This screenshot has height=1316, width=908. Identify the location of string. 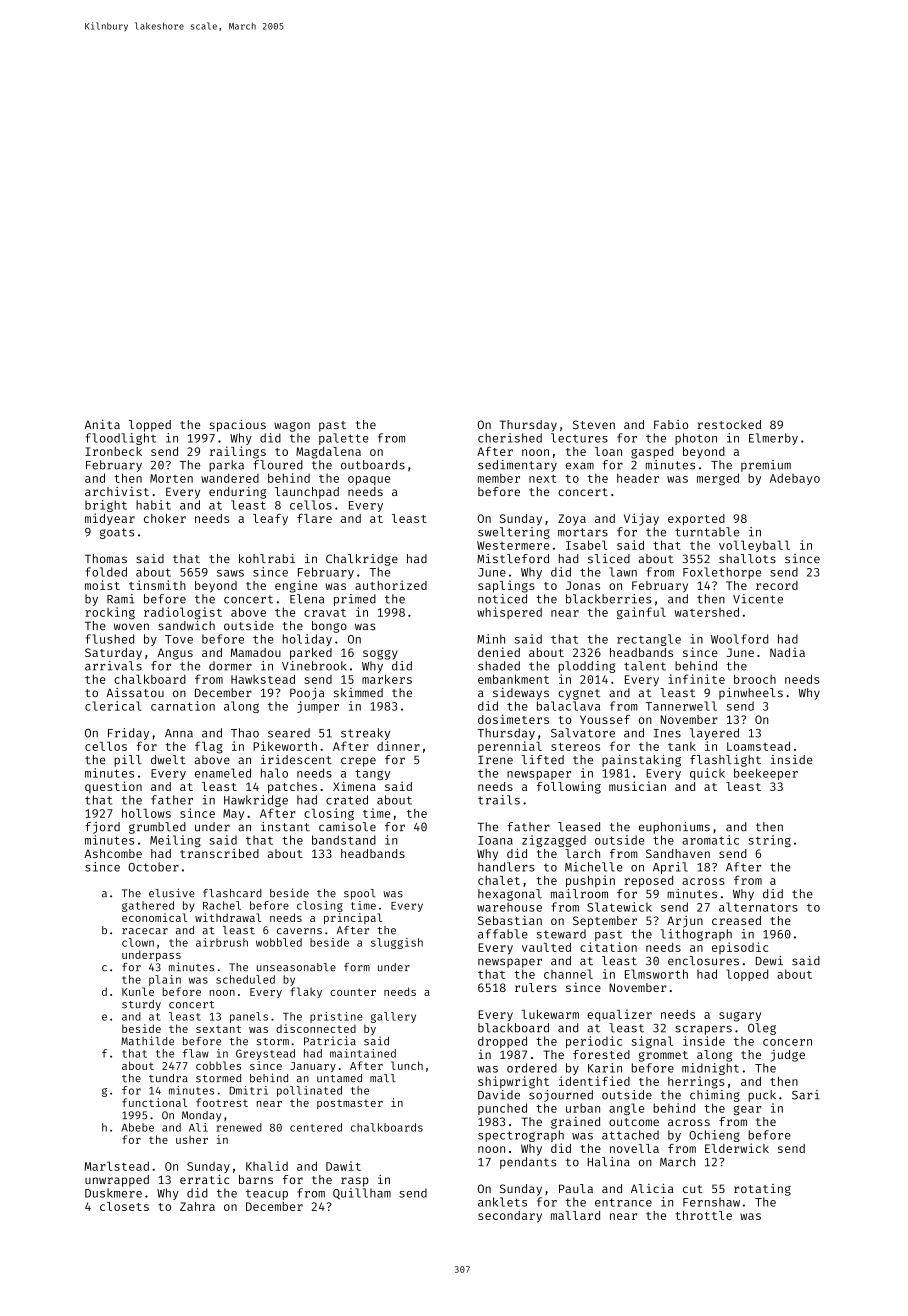
(769, 841).
